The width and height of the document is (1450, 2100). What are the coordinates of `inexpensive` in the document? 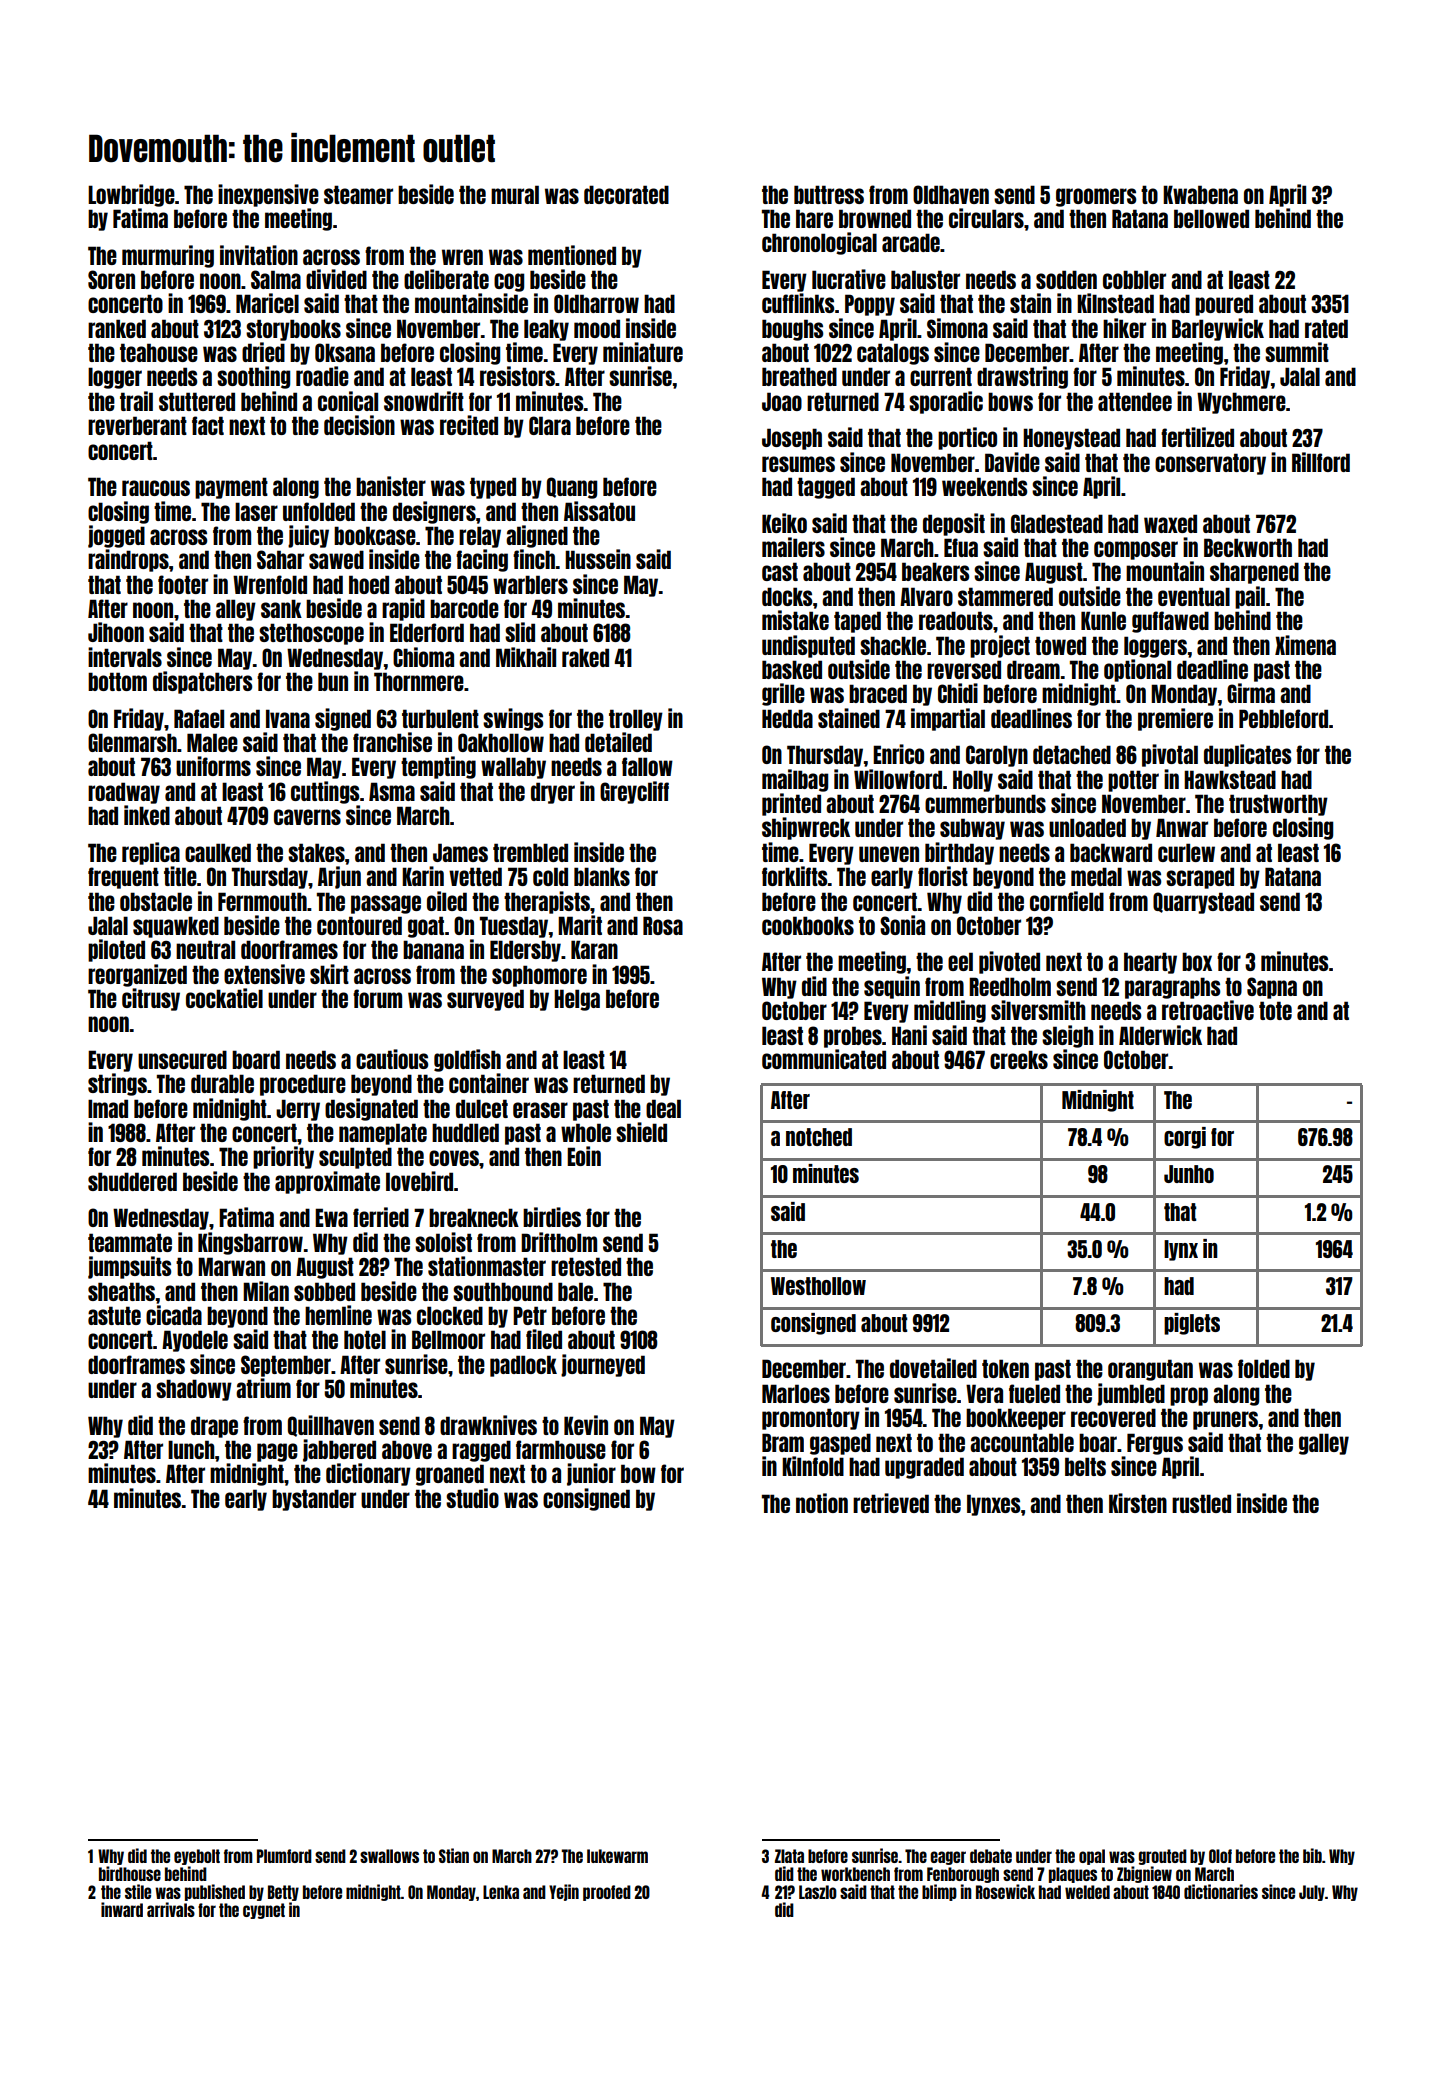 It's located at (268, 195).
